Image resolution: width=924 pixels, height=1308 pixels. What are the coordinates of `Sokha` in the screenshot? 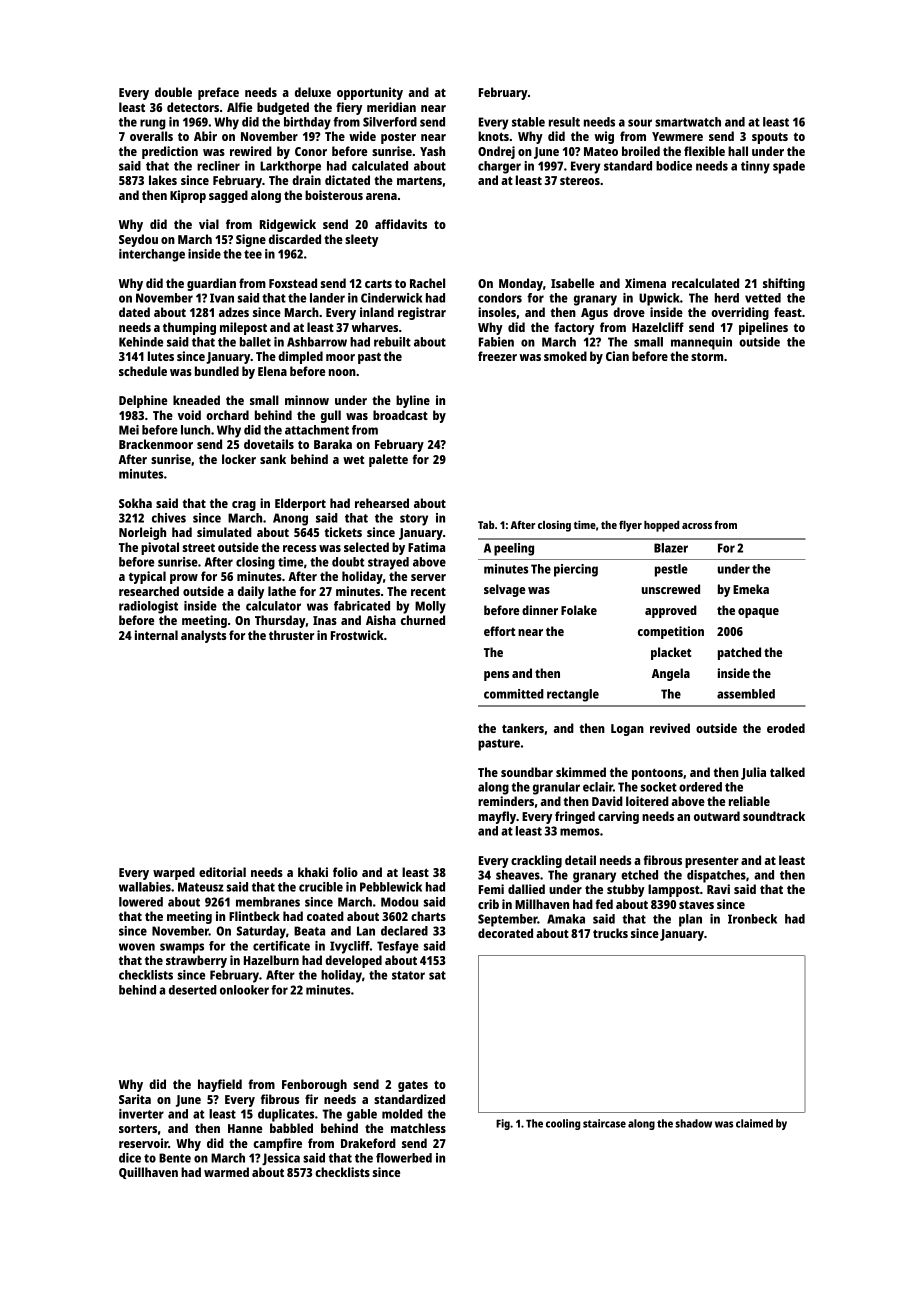 It's located at (135, 503).
